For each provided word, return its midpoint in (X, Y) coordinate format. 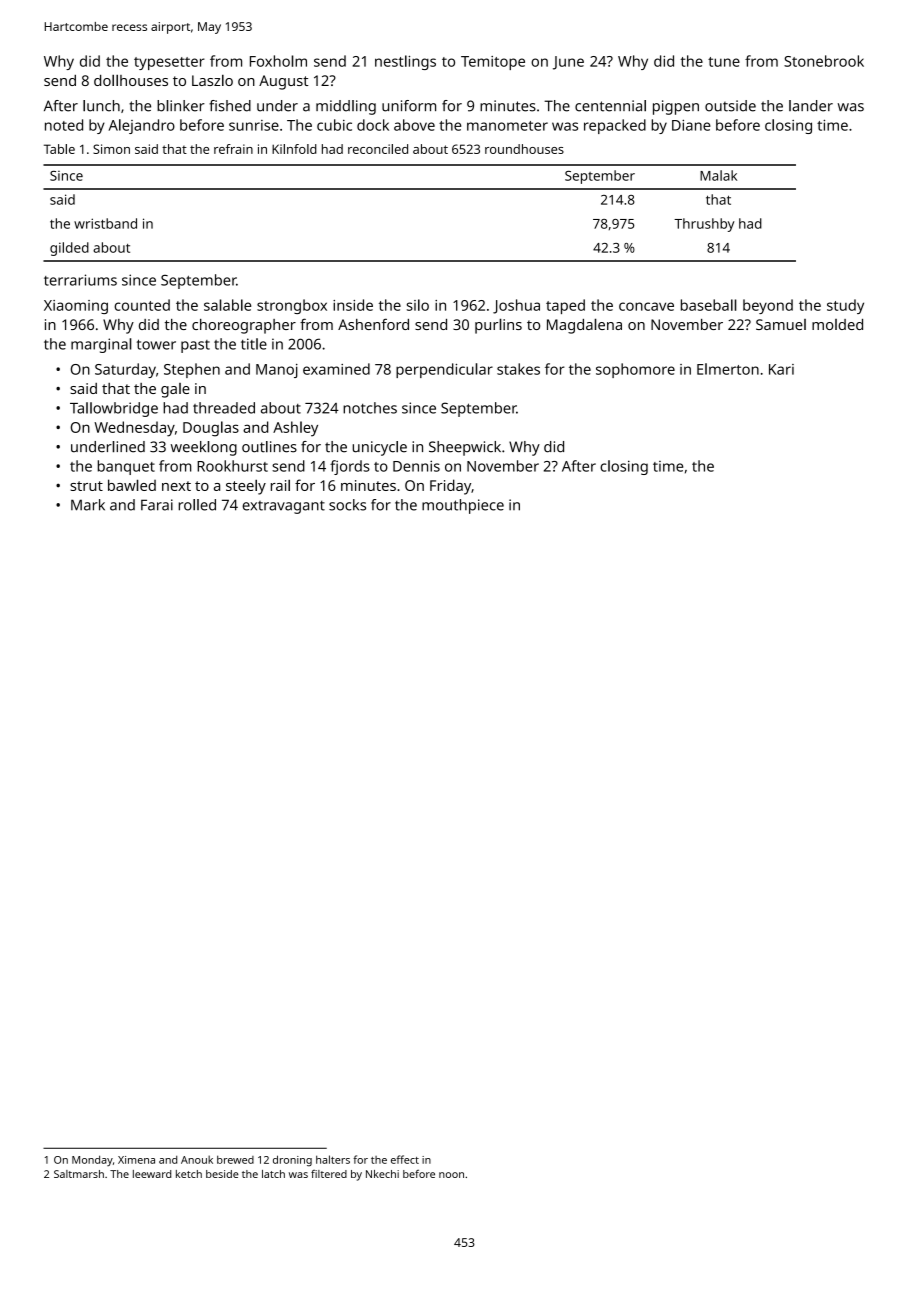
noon (451, 1175)
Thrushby (704, 225)
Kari (781, 369)
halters (333, 1159)
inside (353, 305)
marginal (101, 345)
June (568, 63)
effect (405, 1159)
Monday (92, 1160)
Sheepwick (465, 448)
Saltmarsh (79, 1174)
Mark (88, 505)
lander (811, 106)
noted (64, 125)
